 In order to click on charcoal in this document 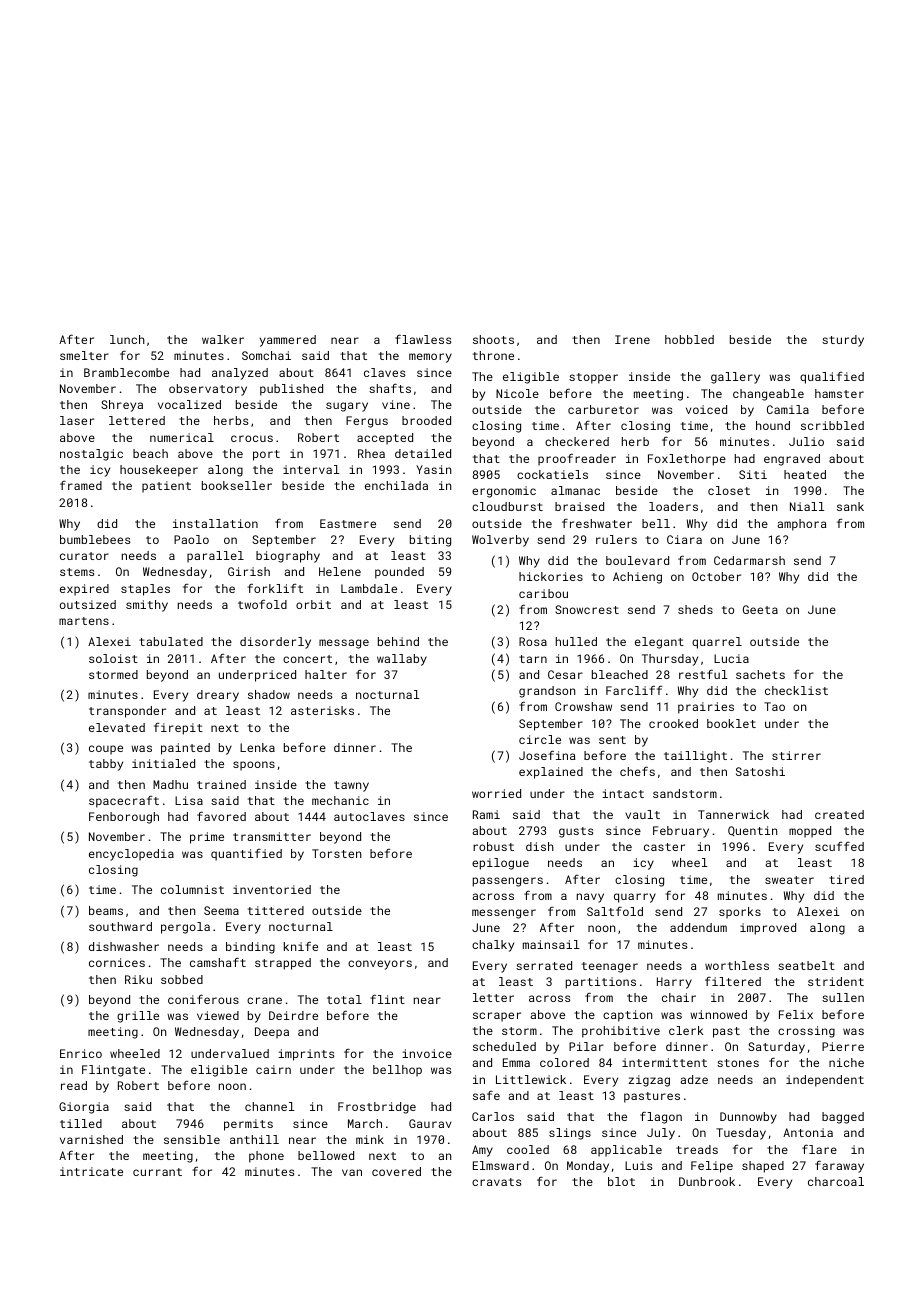, I will do `click(836, 1181)`.
